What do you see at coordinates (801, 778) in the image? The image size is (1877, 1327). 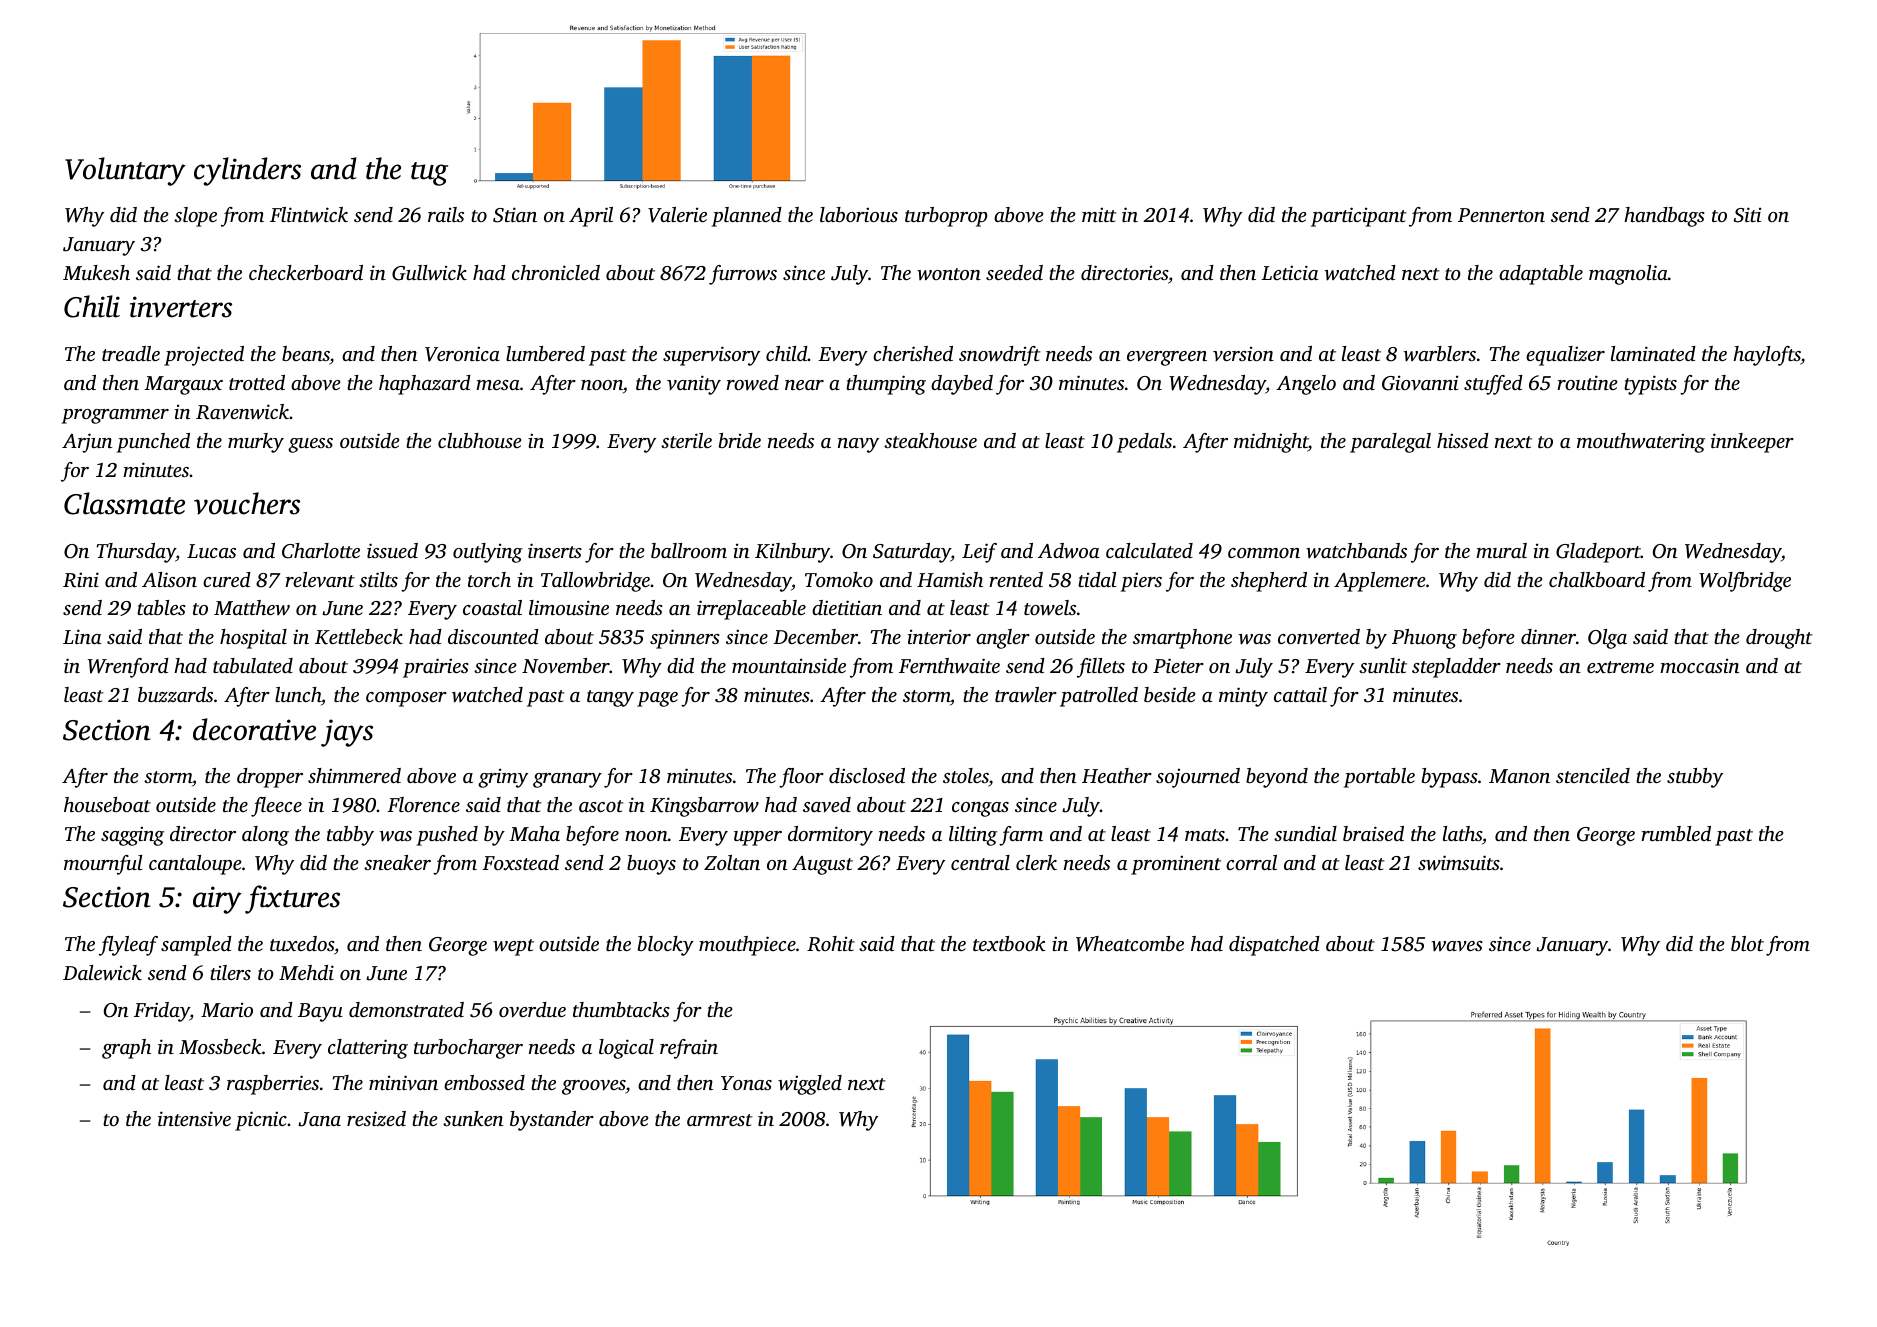 I see `floor` at bounding box center [801, 778].
